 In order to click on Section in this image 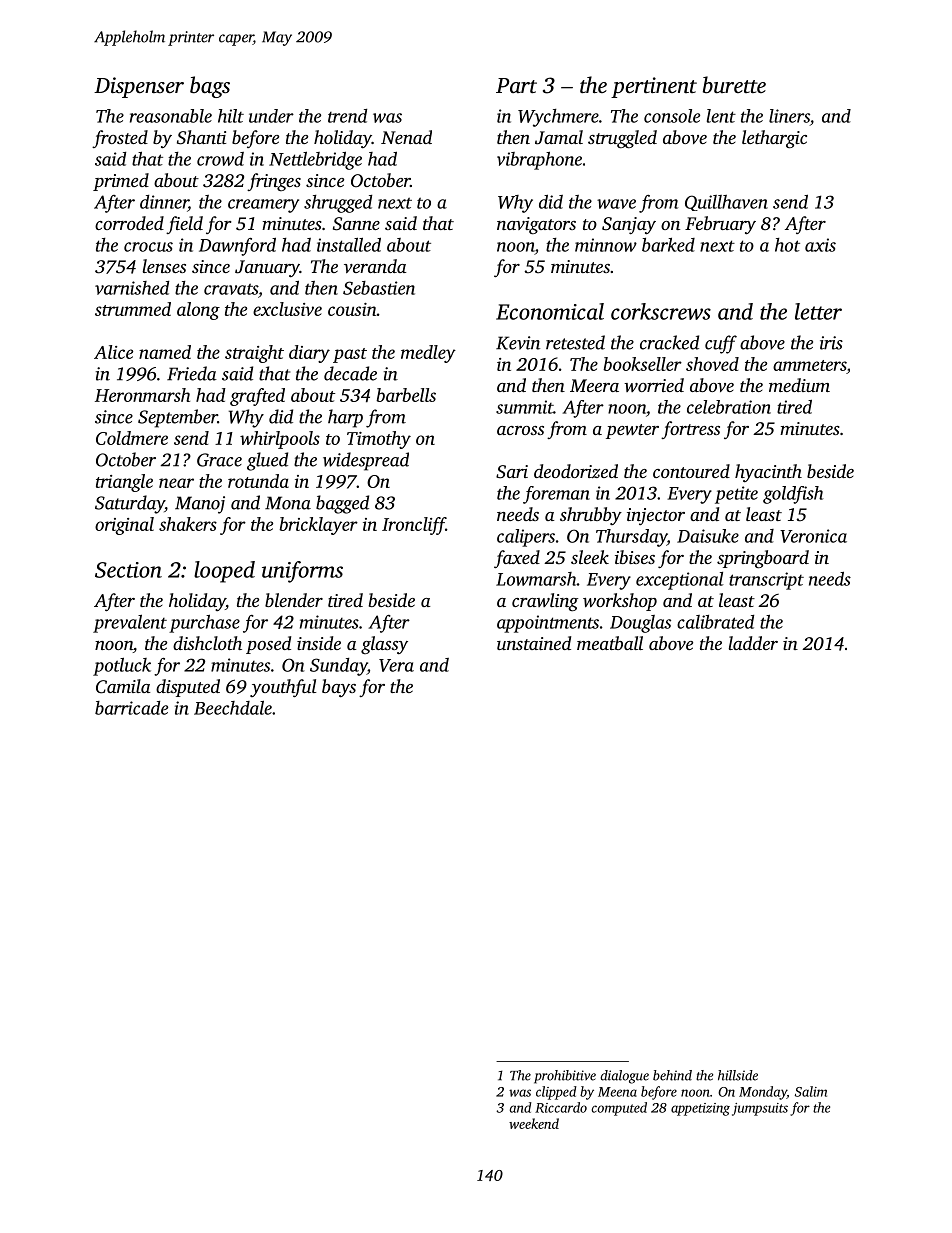, I will do `click(128, 570)`.
